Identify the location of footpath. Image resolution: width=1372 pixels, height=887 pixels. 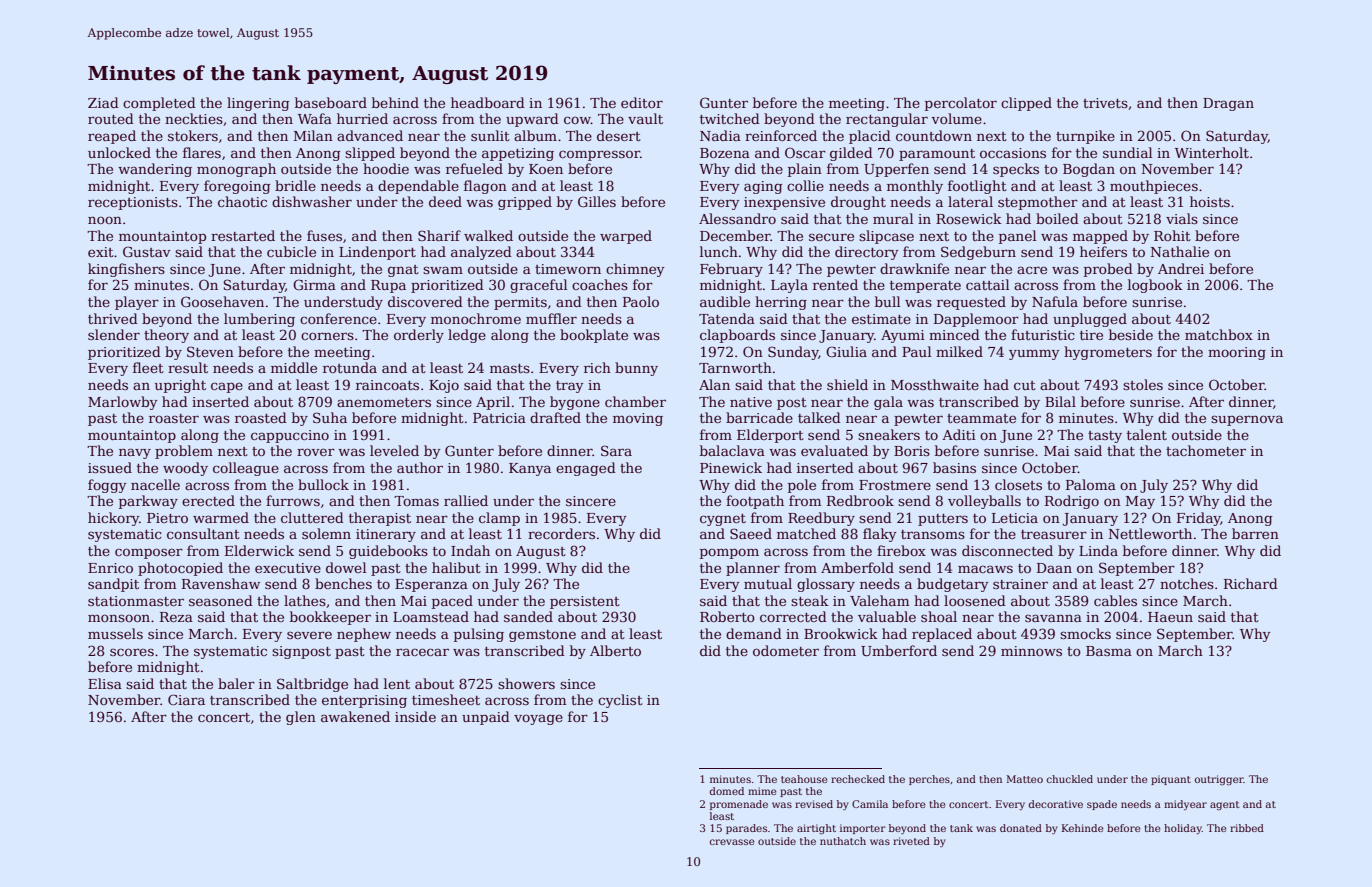
(755, 502).
